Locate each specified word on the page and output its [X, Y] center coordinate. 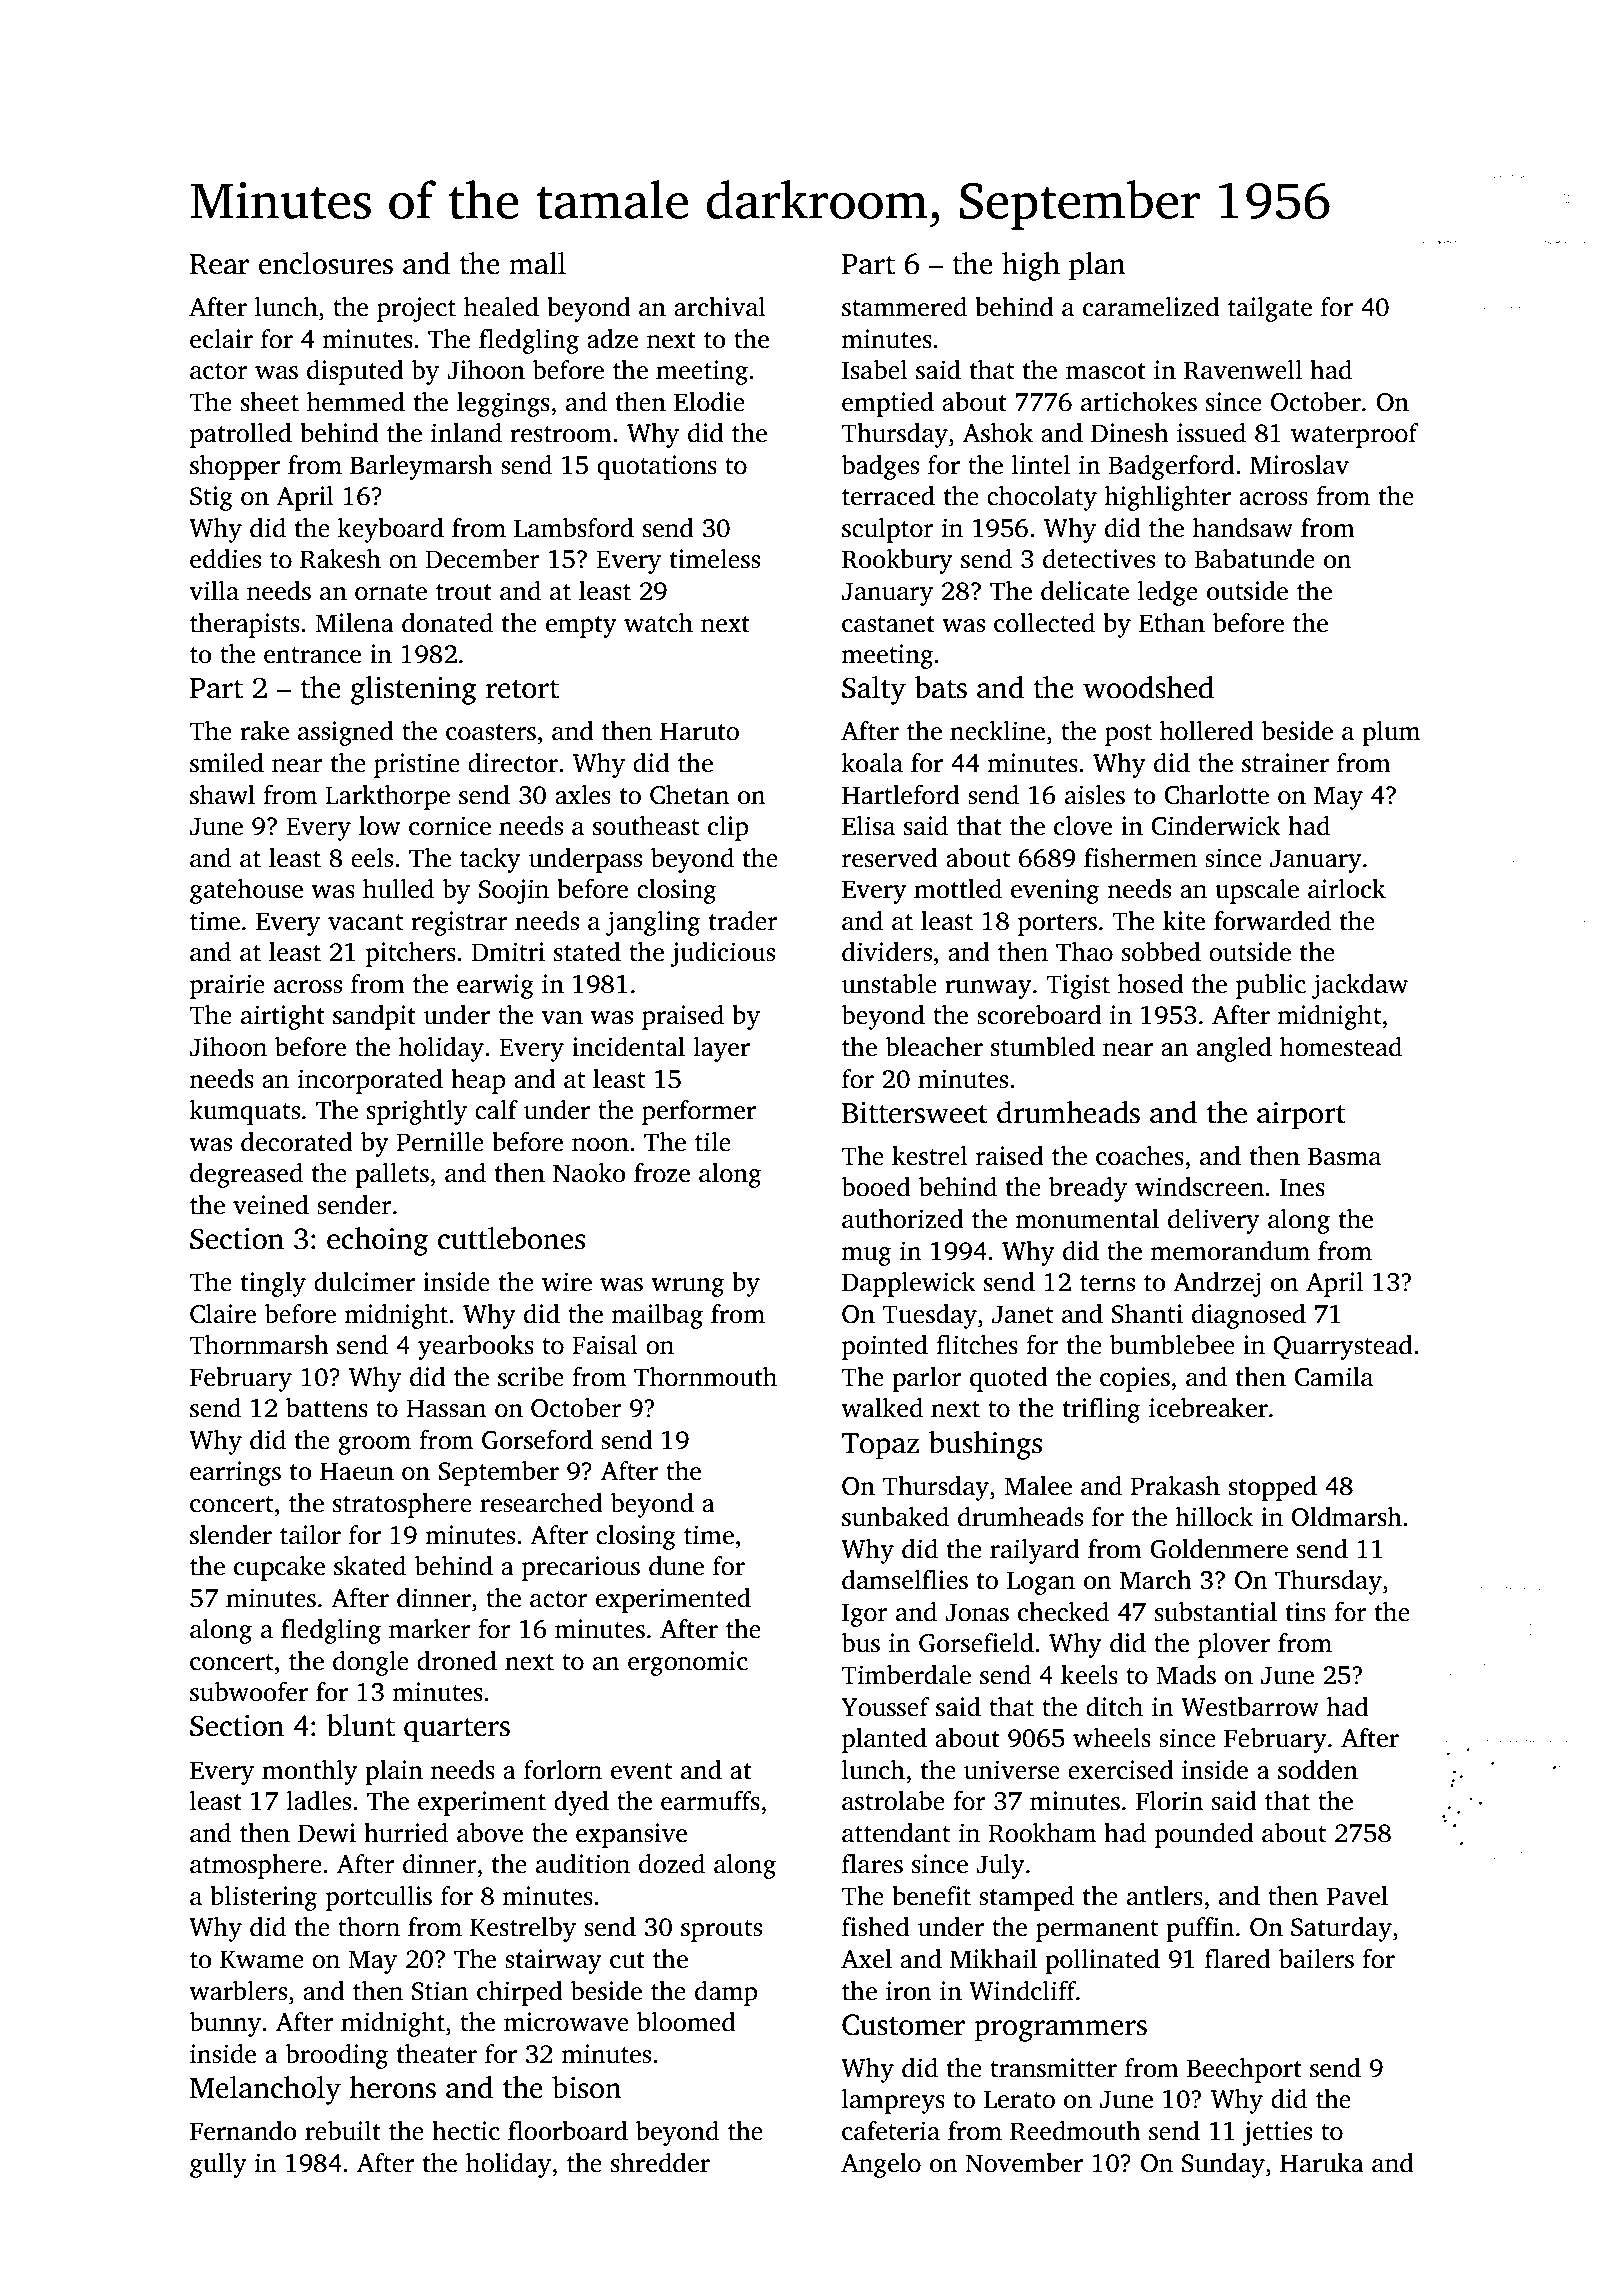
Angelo [881, 2165]
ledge [1168, 593]
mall [537, 263]
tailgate [1270, 309]
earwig [495, 986]
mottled [958, 889]
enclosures [326, 263]
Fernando [243, 2131]
